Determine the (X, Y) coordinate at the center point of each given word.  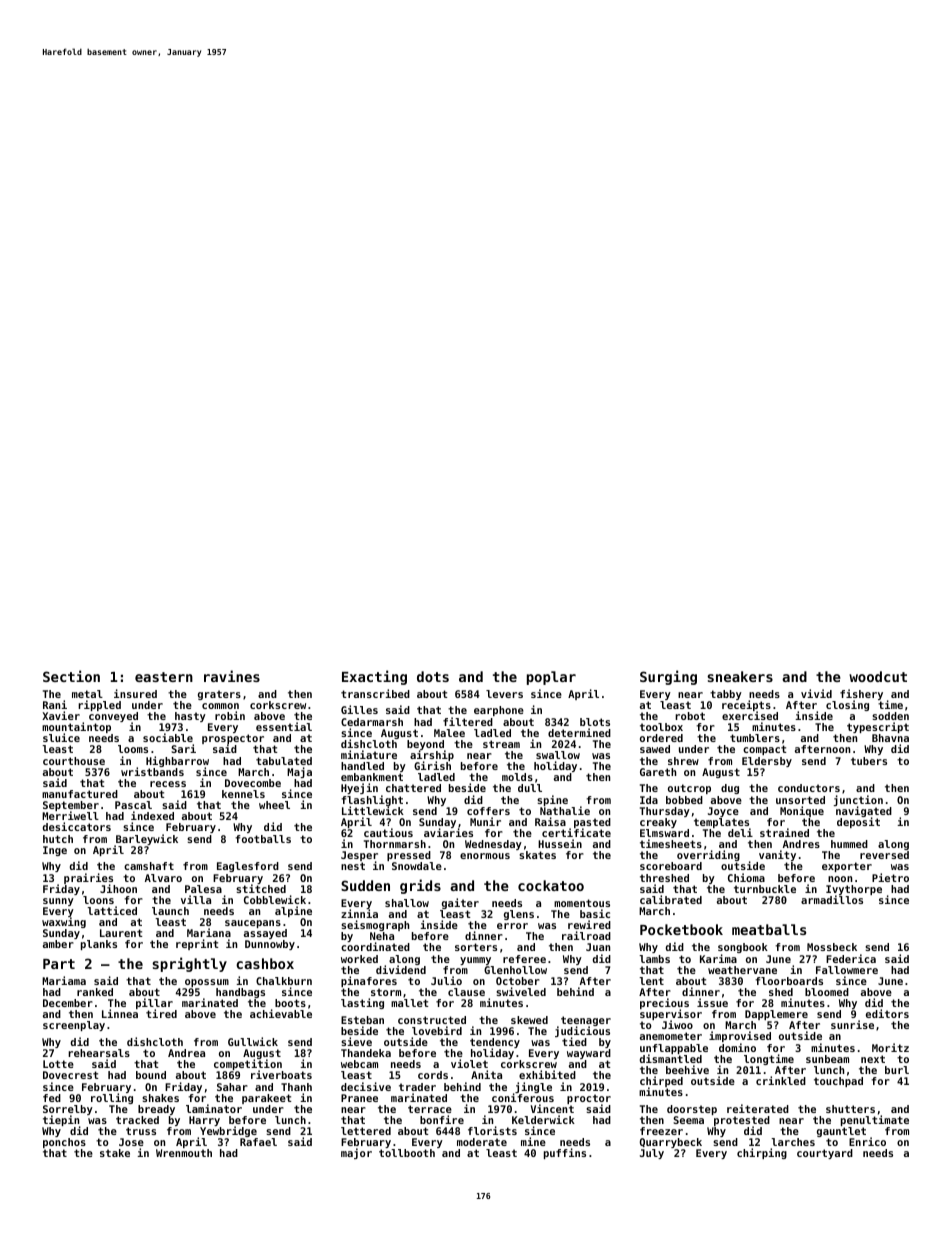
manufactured (80, 794)
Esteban (362, 1020)
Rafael (258, 1142)
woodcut (878, 676)
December (68, 1003)
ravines (232, 676)
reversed (884, 855)
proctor (589, 1099)
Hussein (560, 843)
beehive (687, 1069)
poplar (551, 678)
